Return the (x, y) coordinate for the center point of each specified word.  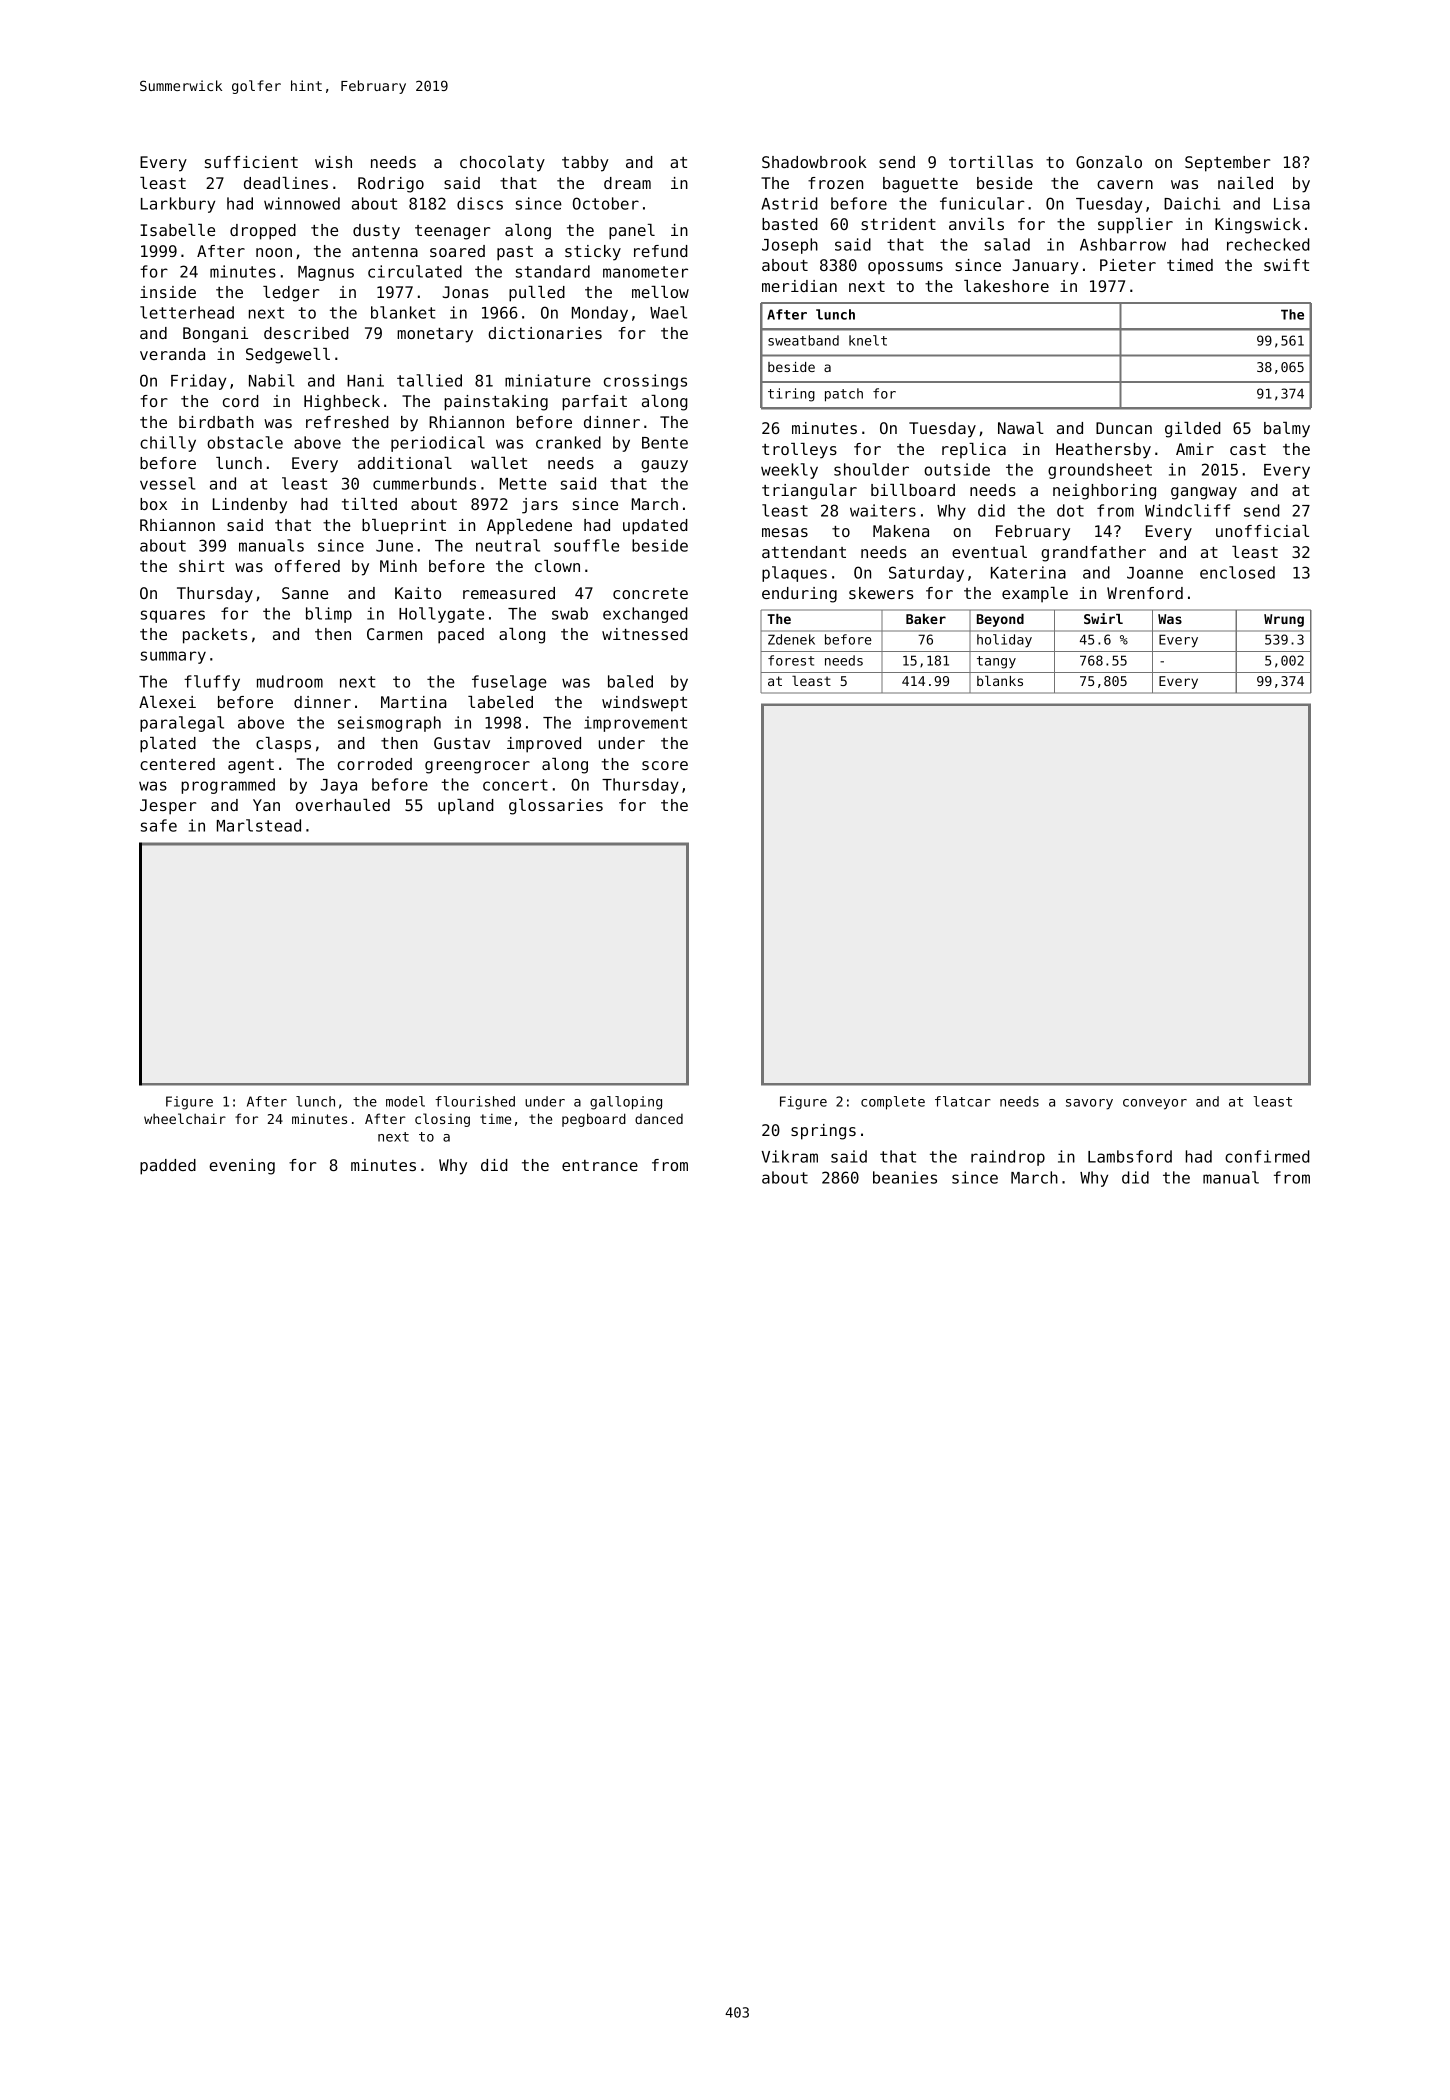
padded (168, 1167)
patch (844, 395)
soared (457, 251)
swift (1286, 265)
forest (791, 660)
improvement (635, 724)
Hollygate (441, 615)
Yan (266, 805)
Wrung (1284, 620)
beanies (905, 1177)
